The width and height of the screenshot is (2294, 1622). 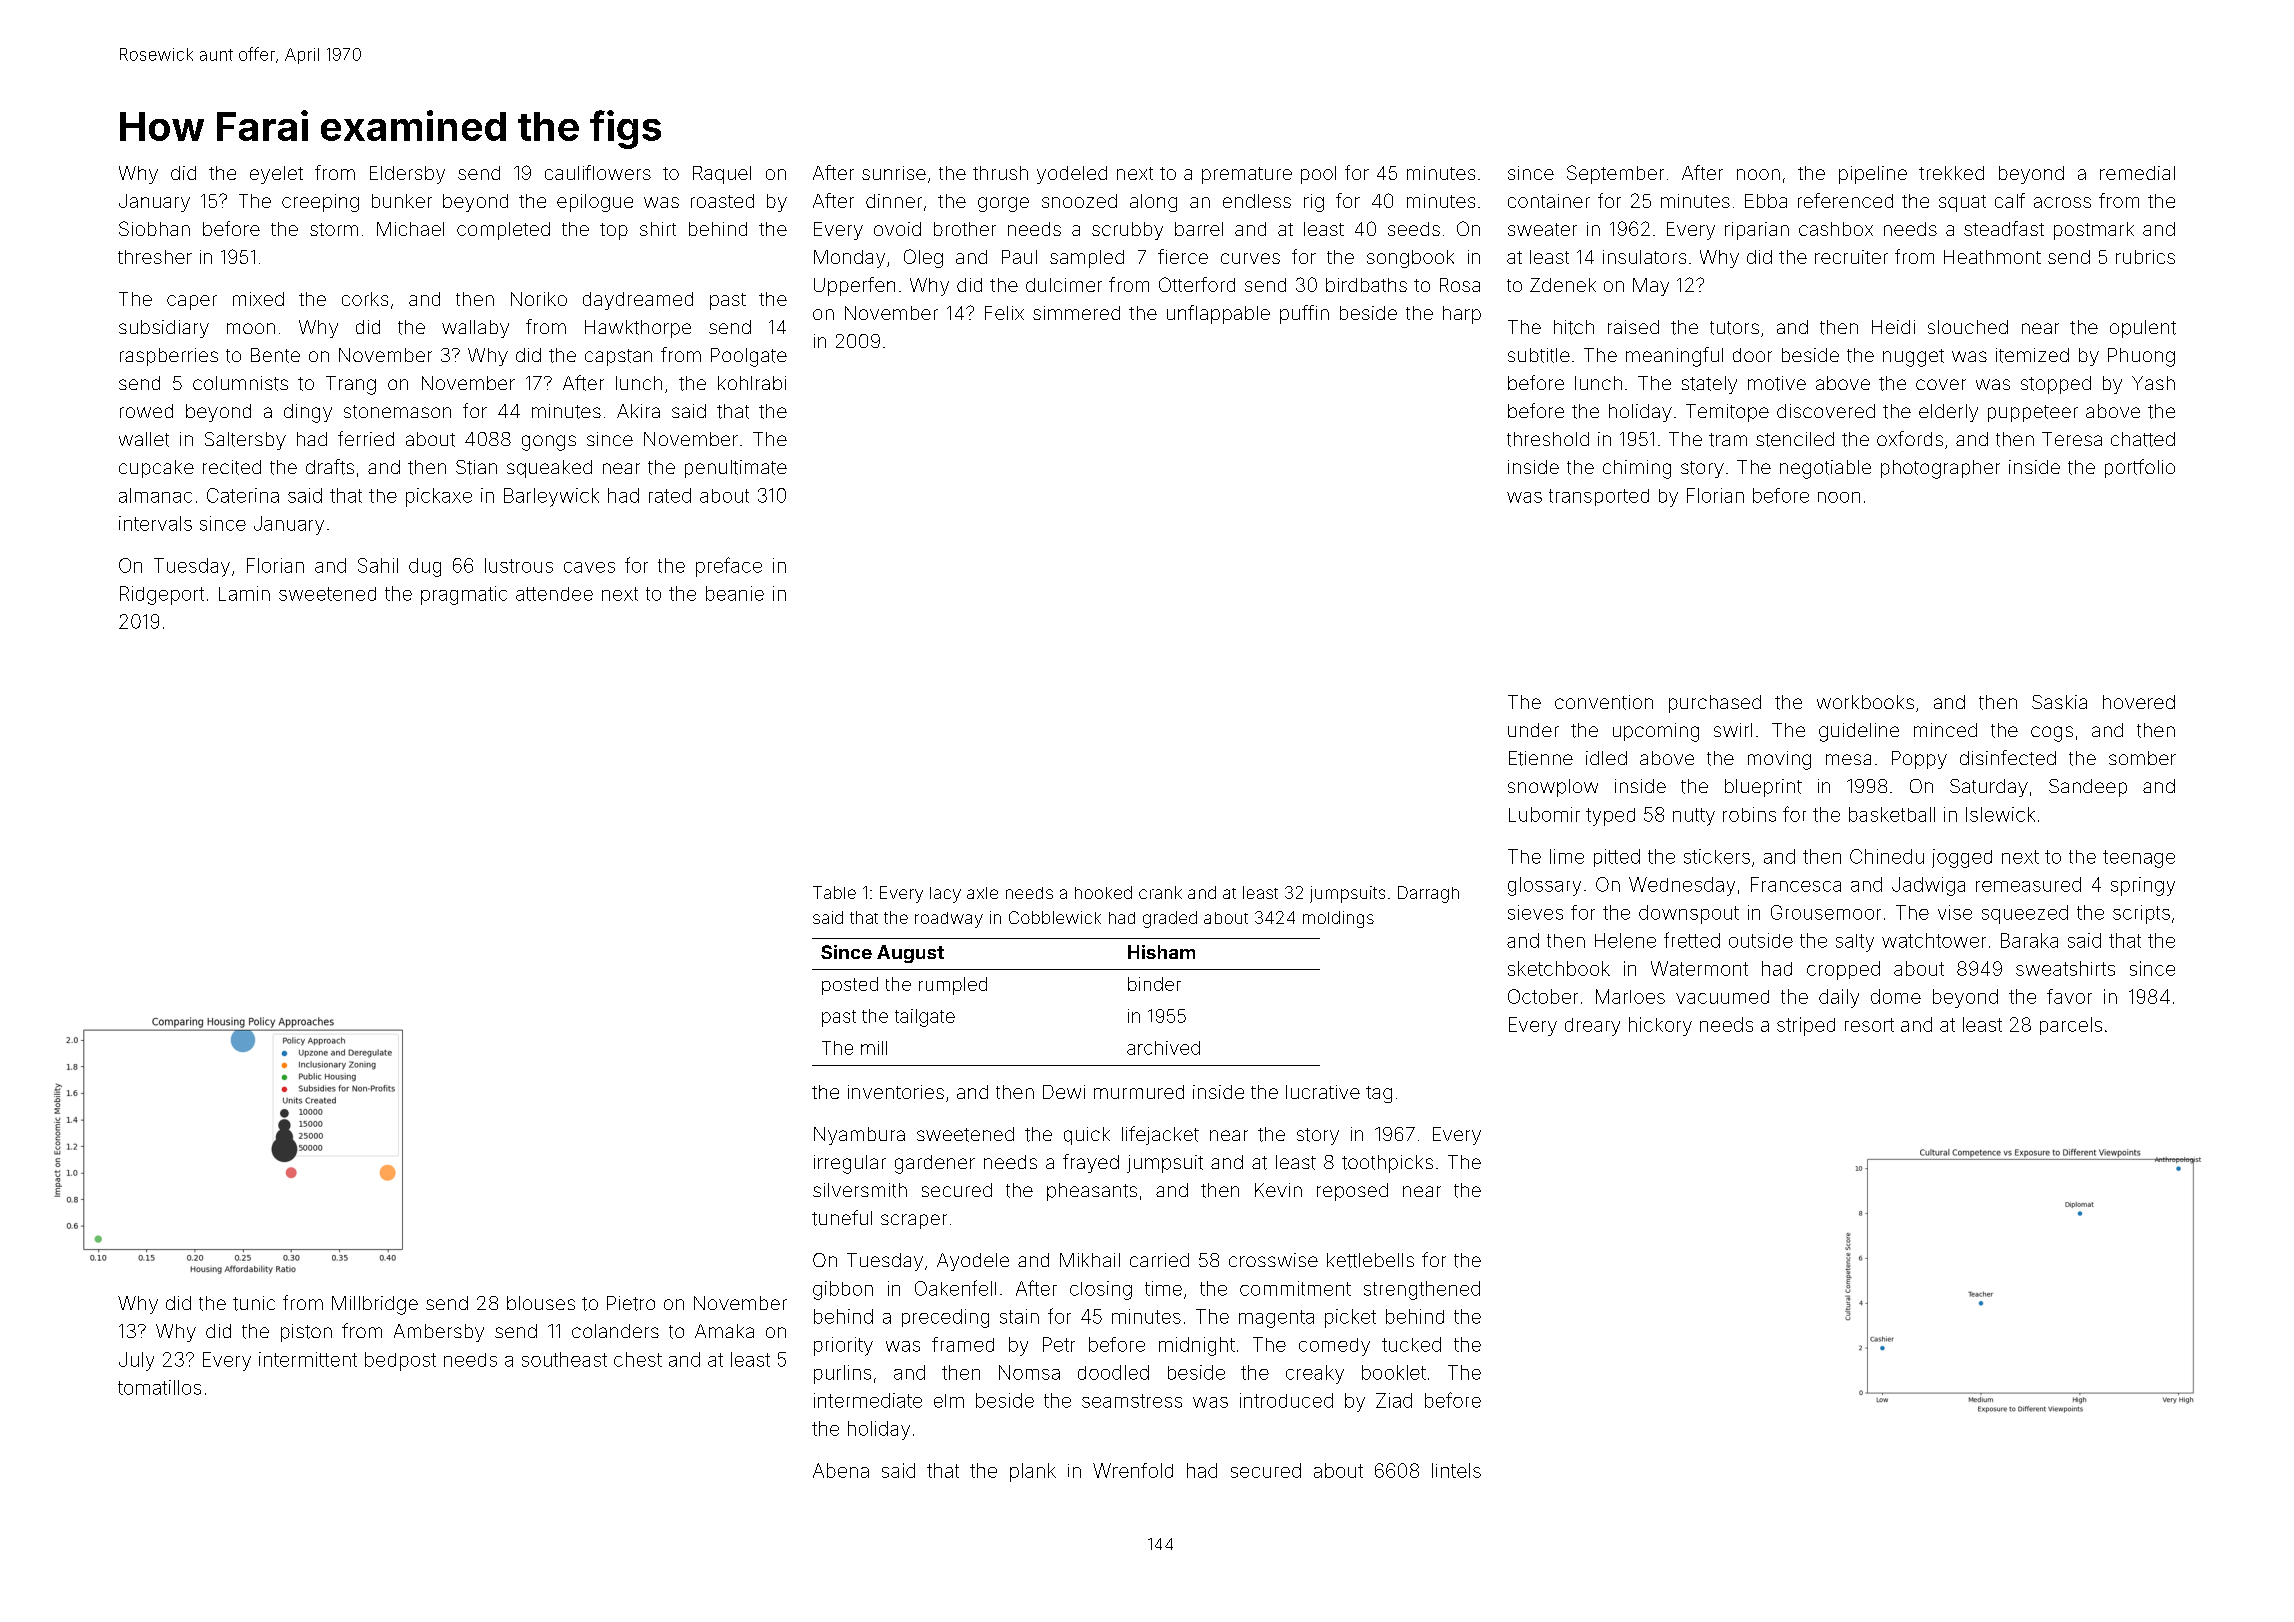 I want to click on sampled, so click(x=1087, y=259).
